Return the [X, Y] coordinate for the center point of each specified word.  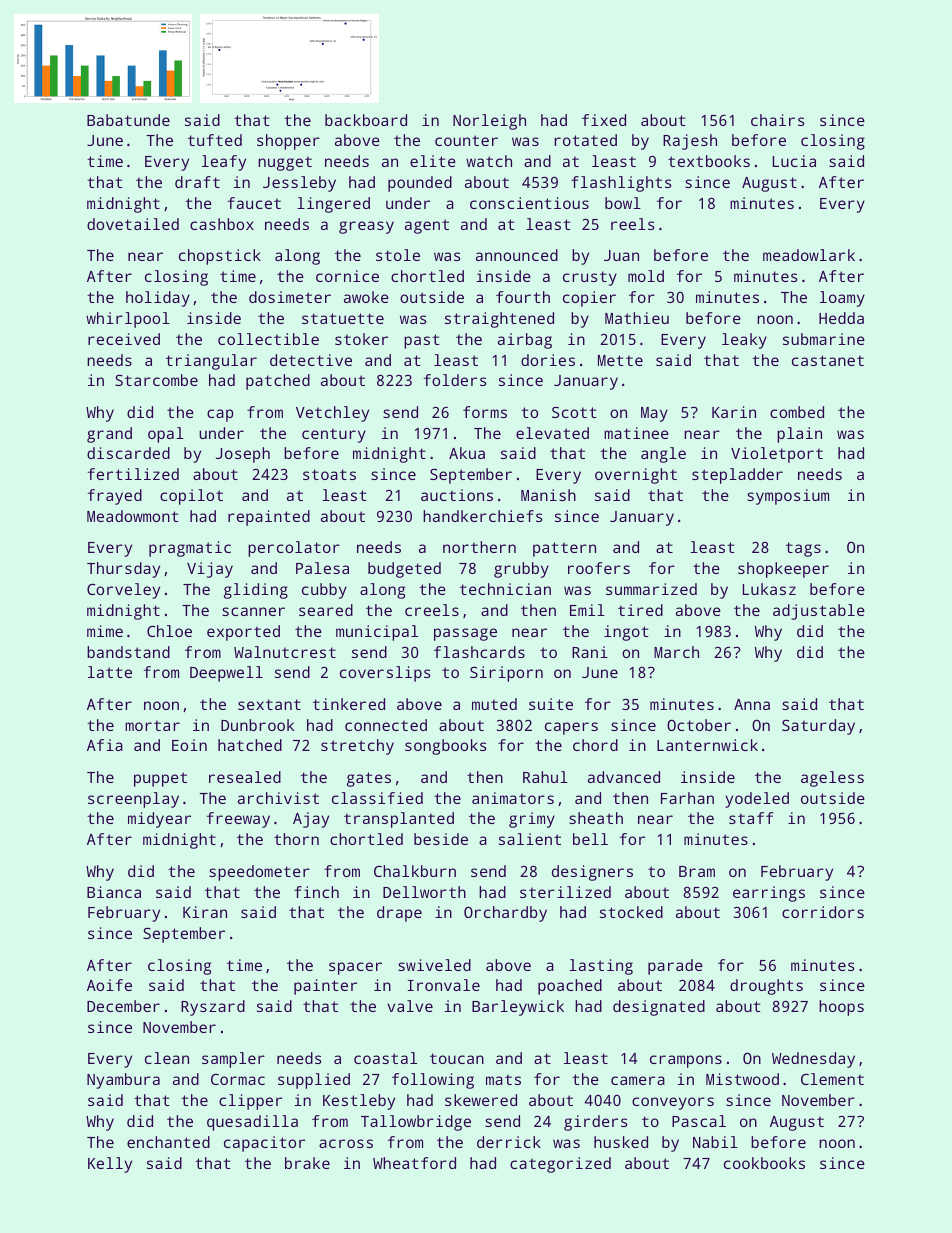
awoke [366, 297]
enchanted [168, 1142]
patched [278, 382]
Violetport [777, 455]
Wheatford [414, 1163]
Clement [832, 1079]
